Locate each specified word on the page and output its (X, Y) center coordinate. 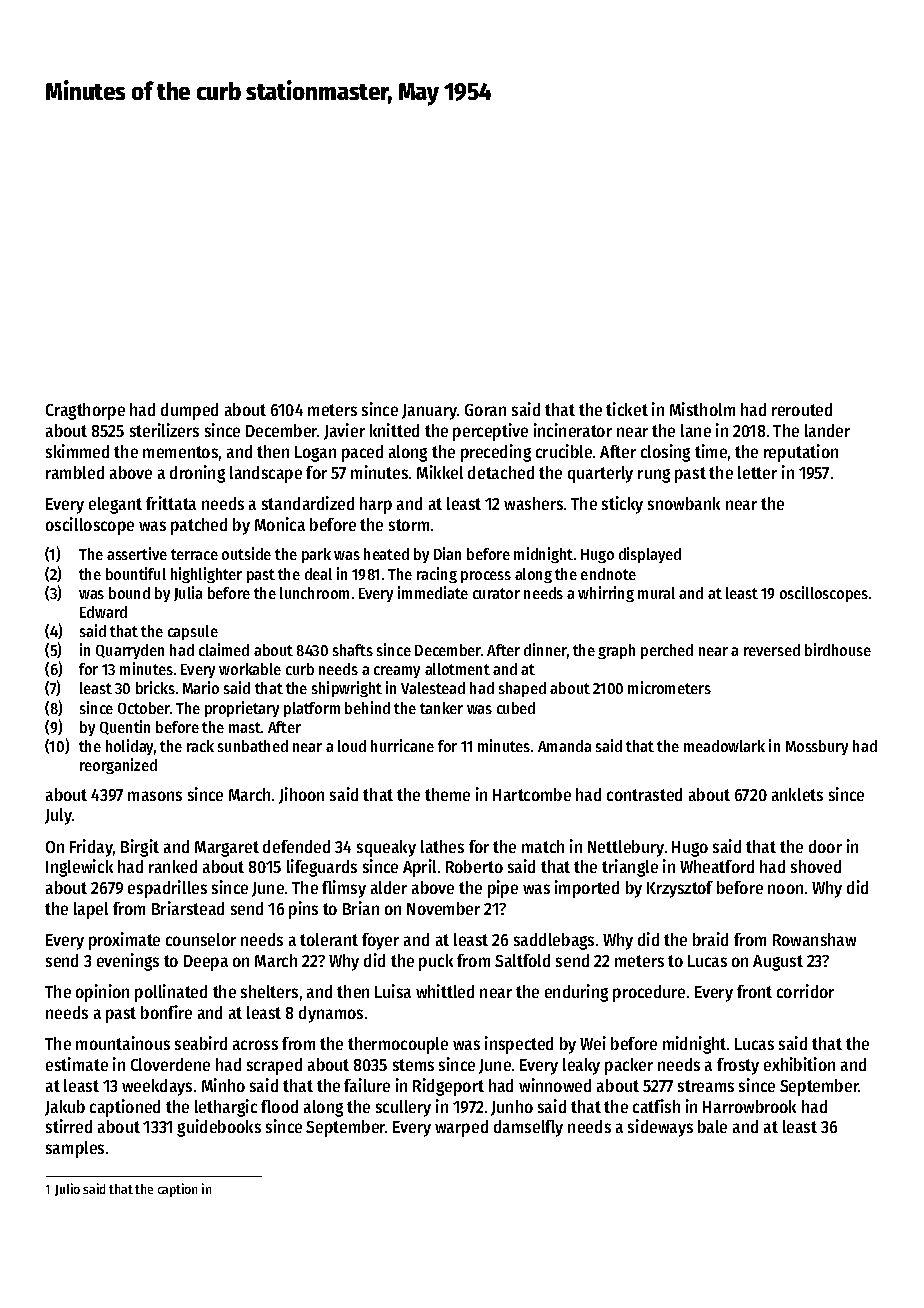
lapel (91, 910)
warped (461, 1128)
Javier (344, 431)
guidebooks (219, 1128)
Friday (91, 848)
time (711, 451)
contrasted (644, 794)
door (825, 846)
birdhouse (838, 649)
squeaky (386, 848)
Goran (485, 410)
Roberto (474, 866)
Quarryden (130, 651)
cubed (516, 708)
